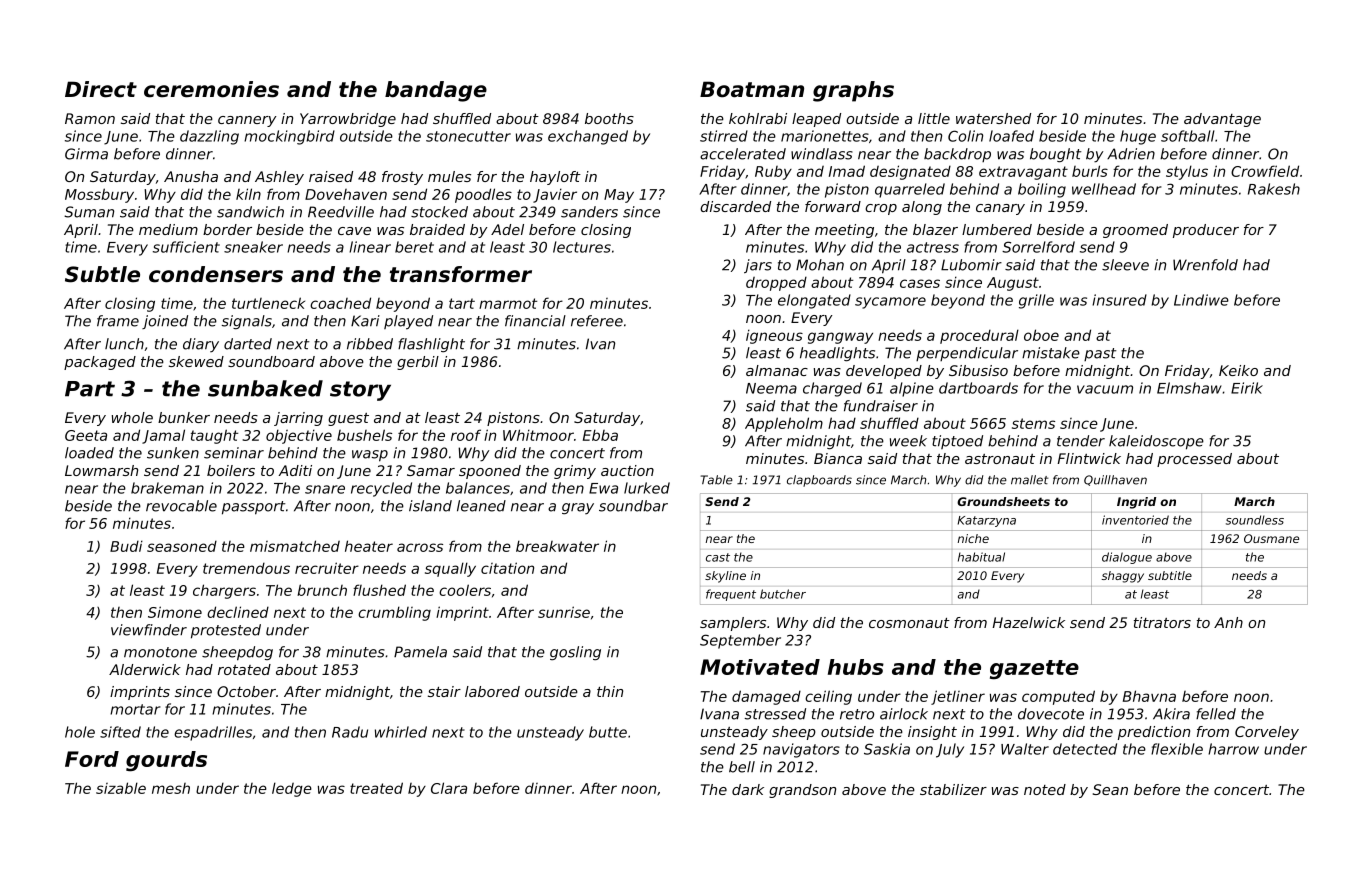 The height and width of the page is (887, 1372). I want to click on stems, so click(1033, 423).
